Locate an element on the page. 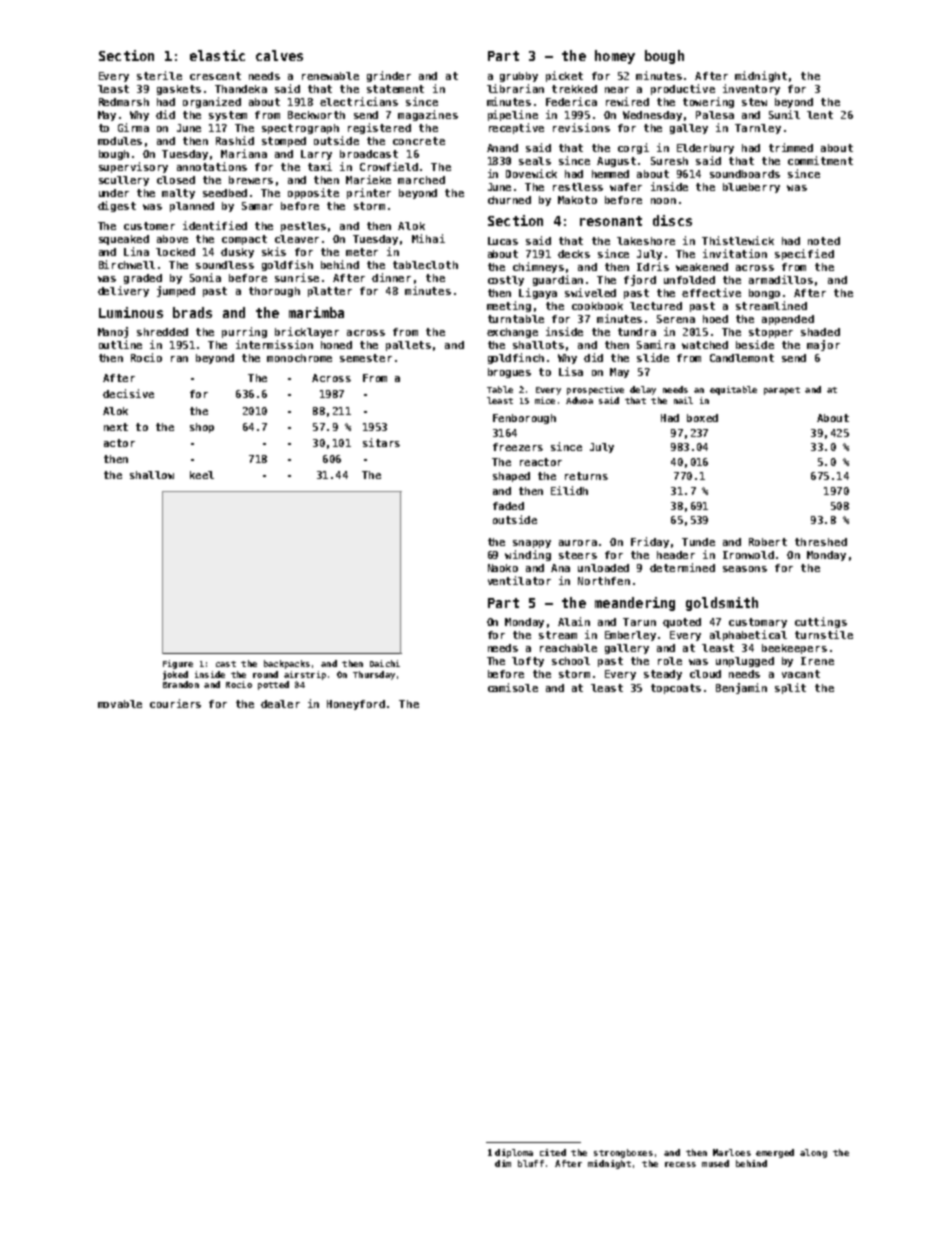 The width and height of the document is (952, 1233). faded is located at coordinates (508, 506).
